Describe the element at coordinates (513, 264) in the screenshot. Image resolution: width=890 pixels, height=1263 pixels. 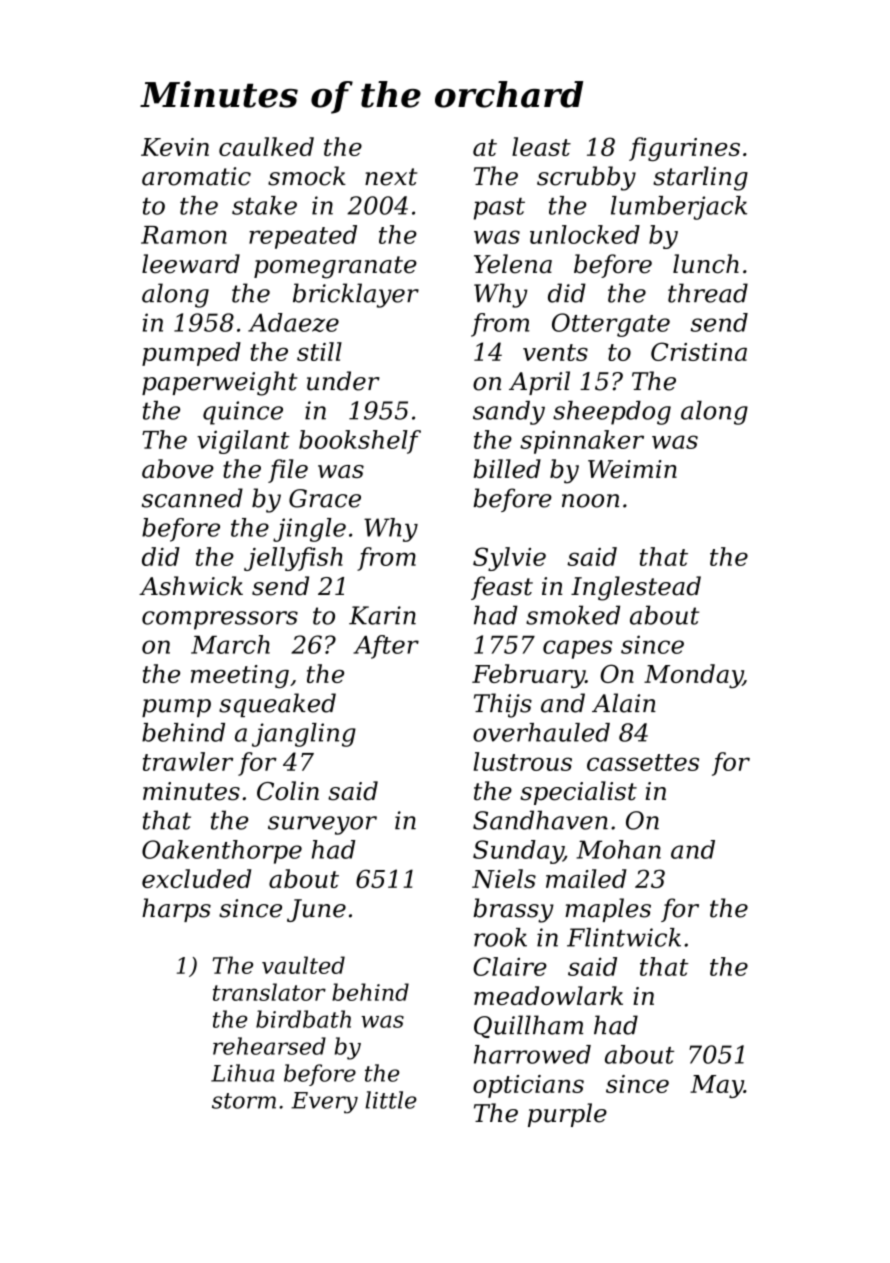
I see `Yelena` at that location.
